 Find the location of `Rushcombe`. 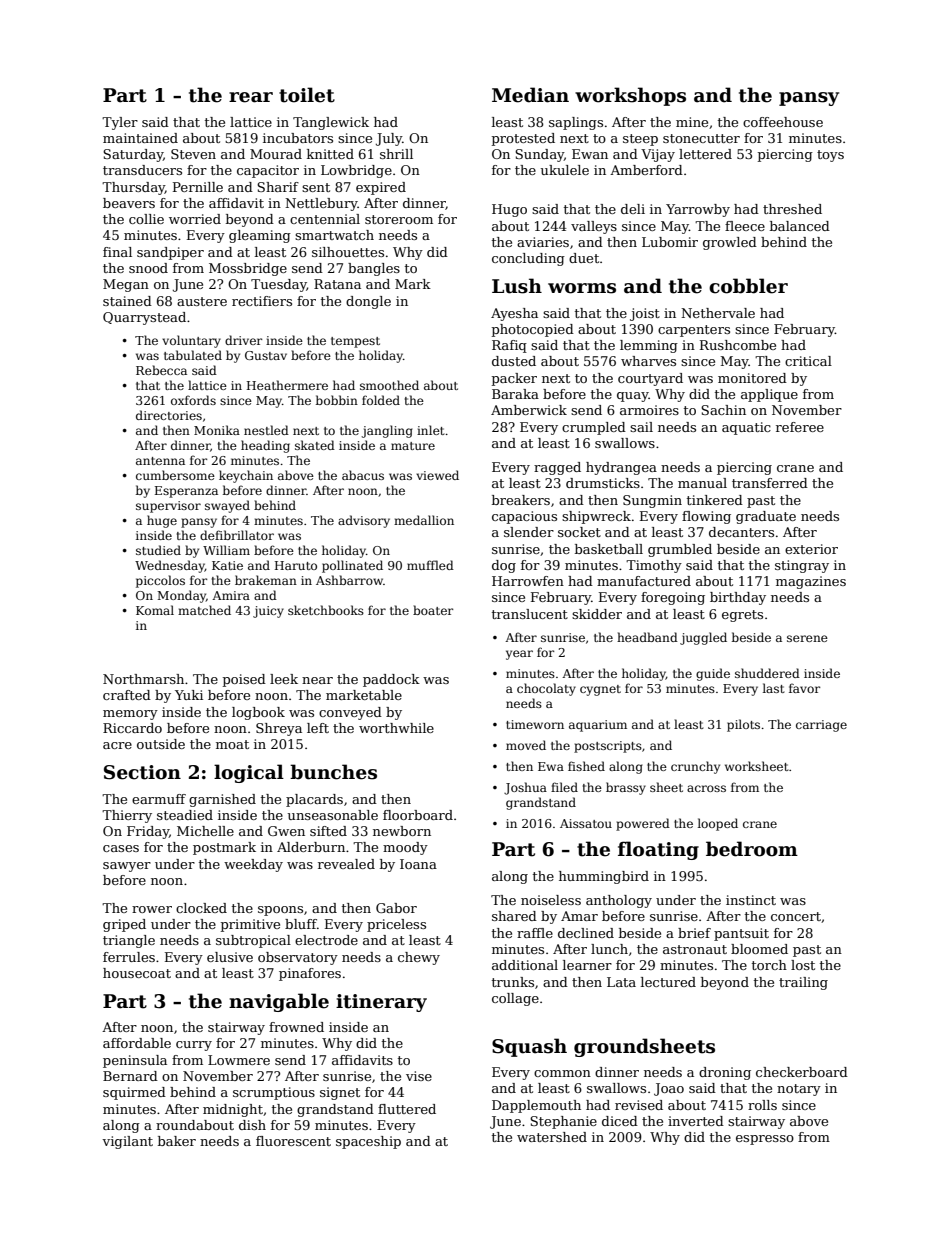

Rushcombe is located at coordinates (738, 345).
